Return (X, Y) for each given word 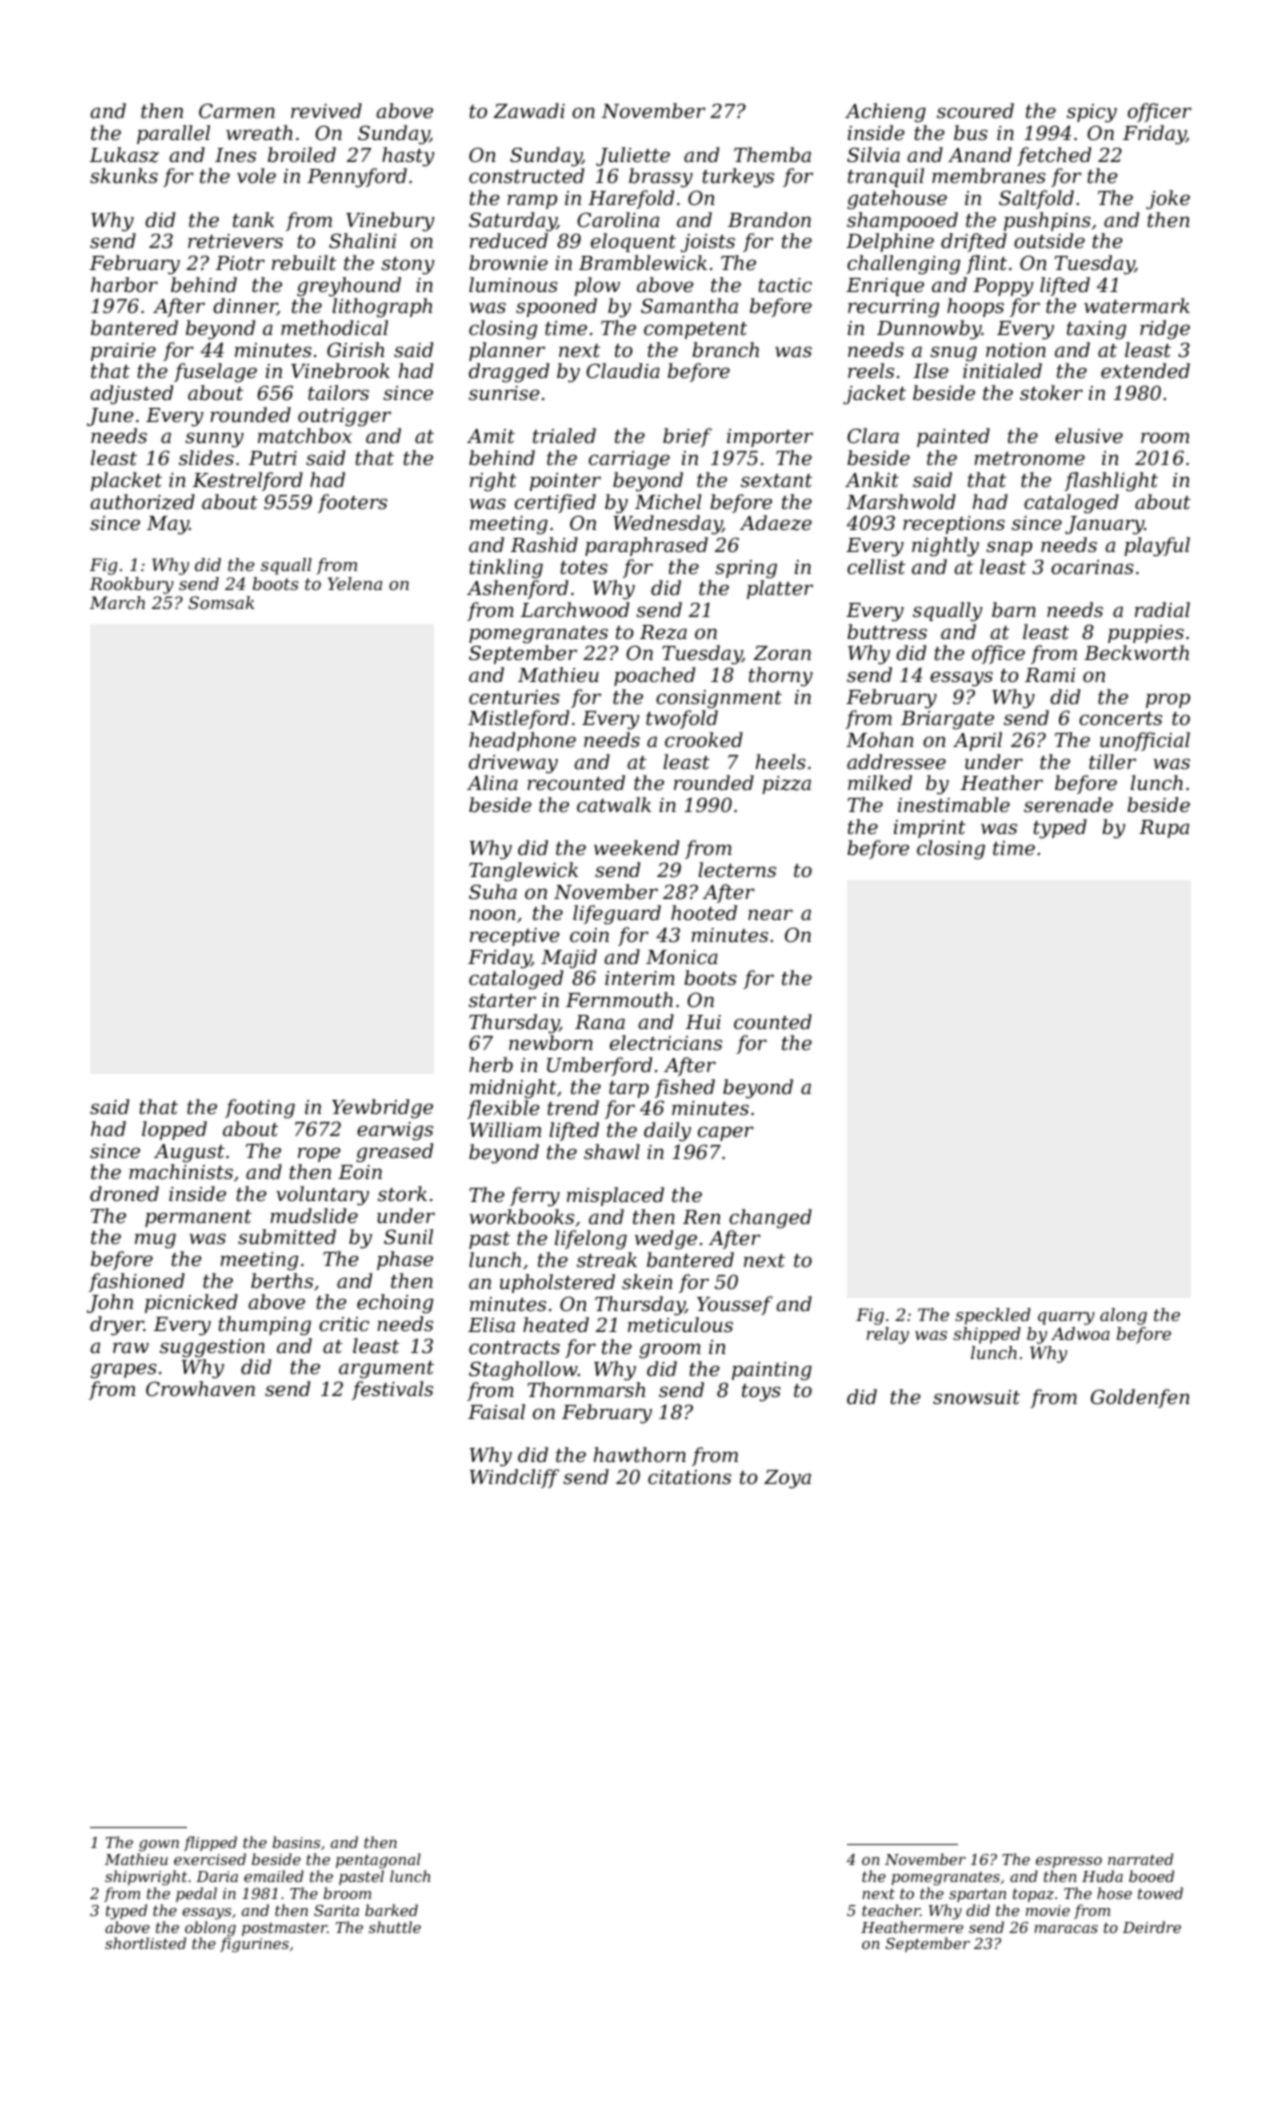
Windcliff (514, 1478)
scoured (975, 110)
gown (159, 1846)
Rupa (1164, 829)
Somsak (221, 602)
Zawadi (529, 110)
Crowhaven (200, 1388)
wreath (259, 132)
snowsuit (976, 1397)
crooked (704, 739)
